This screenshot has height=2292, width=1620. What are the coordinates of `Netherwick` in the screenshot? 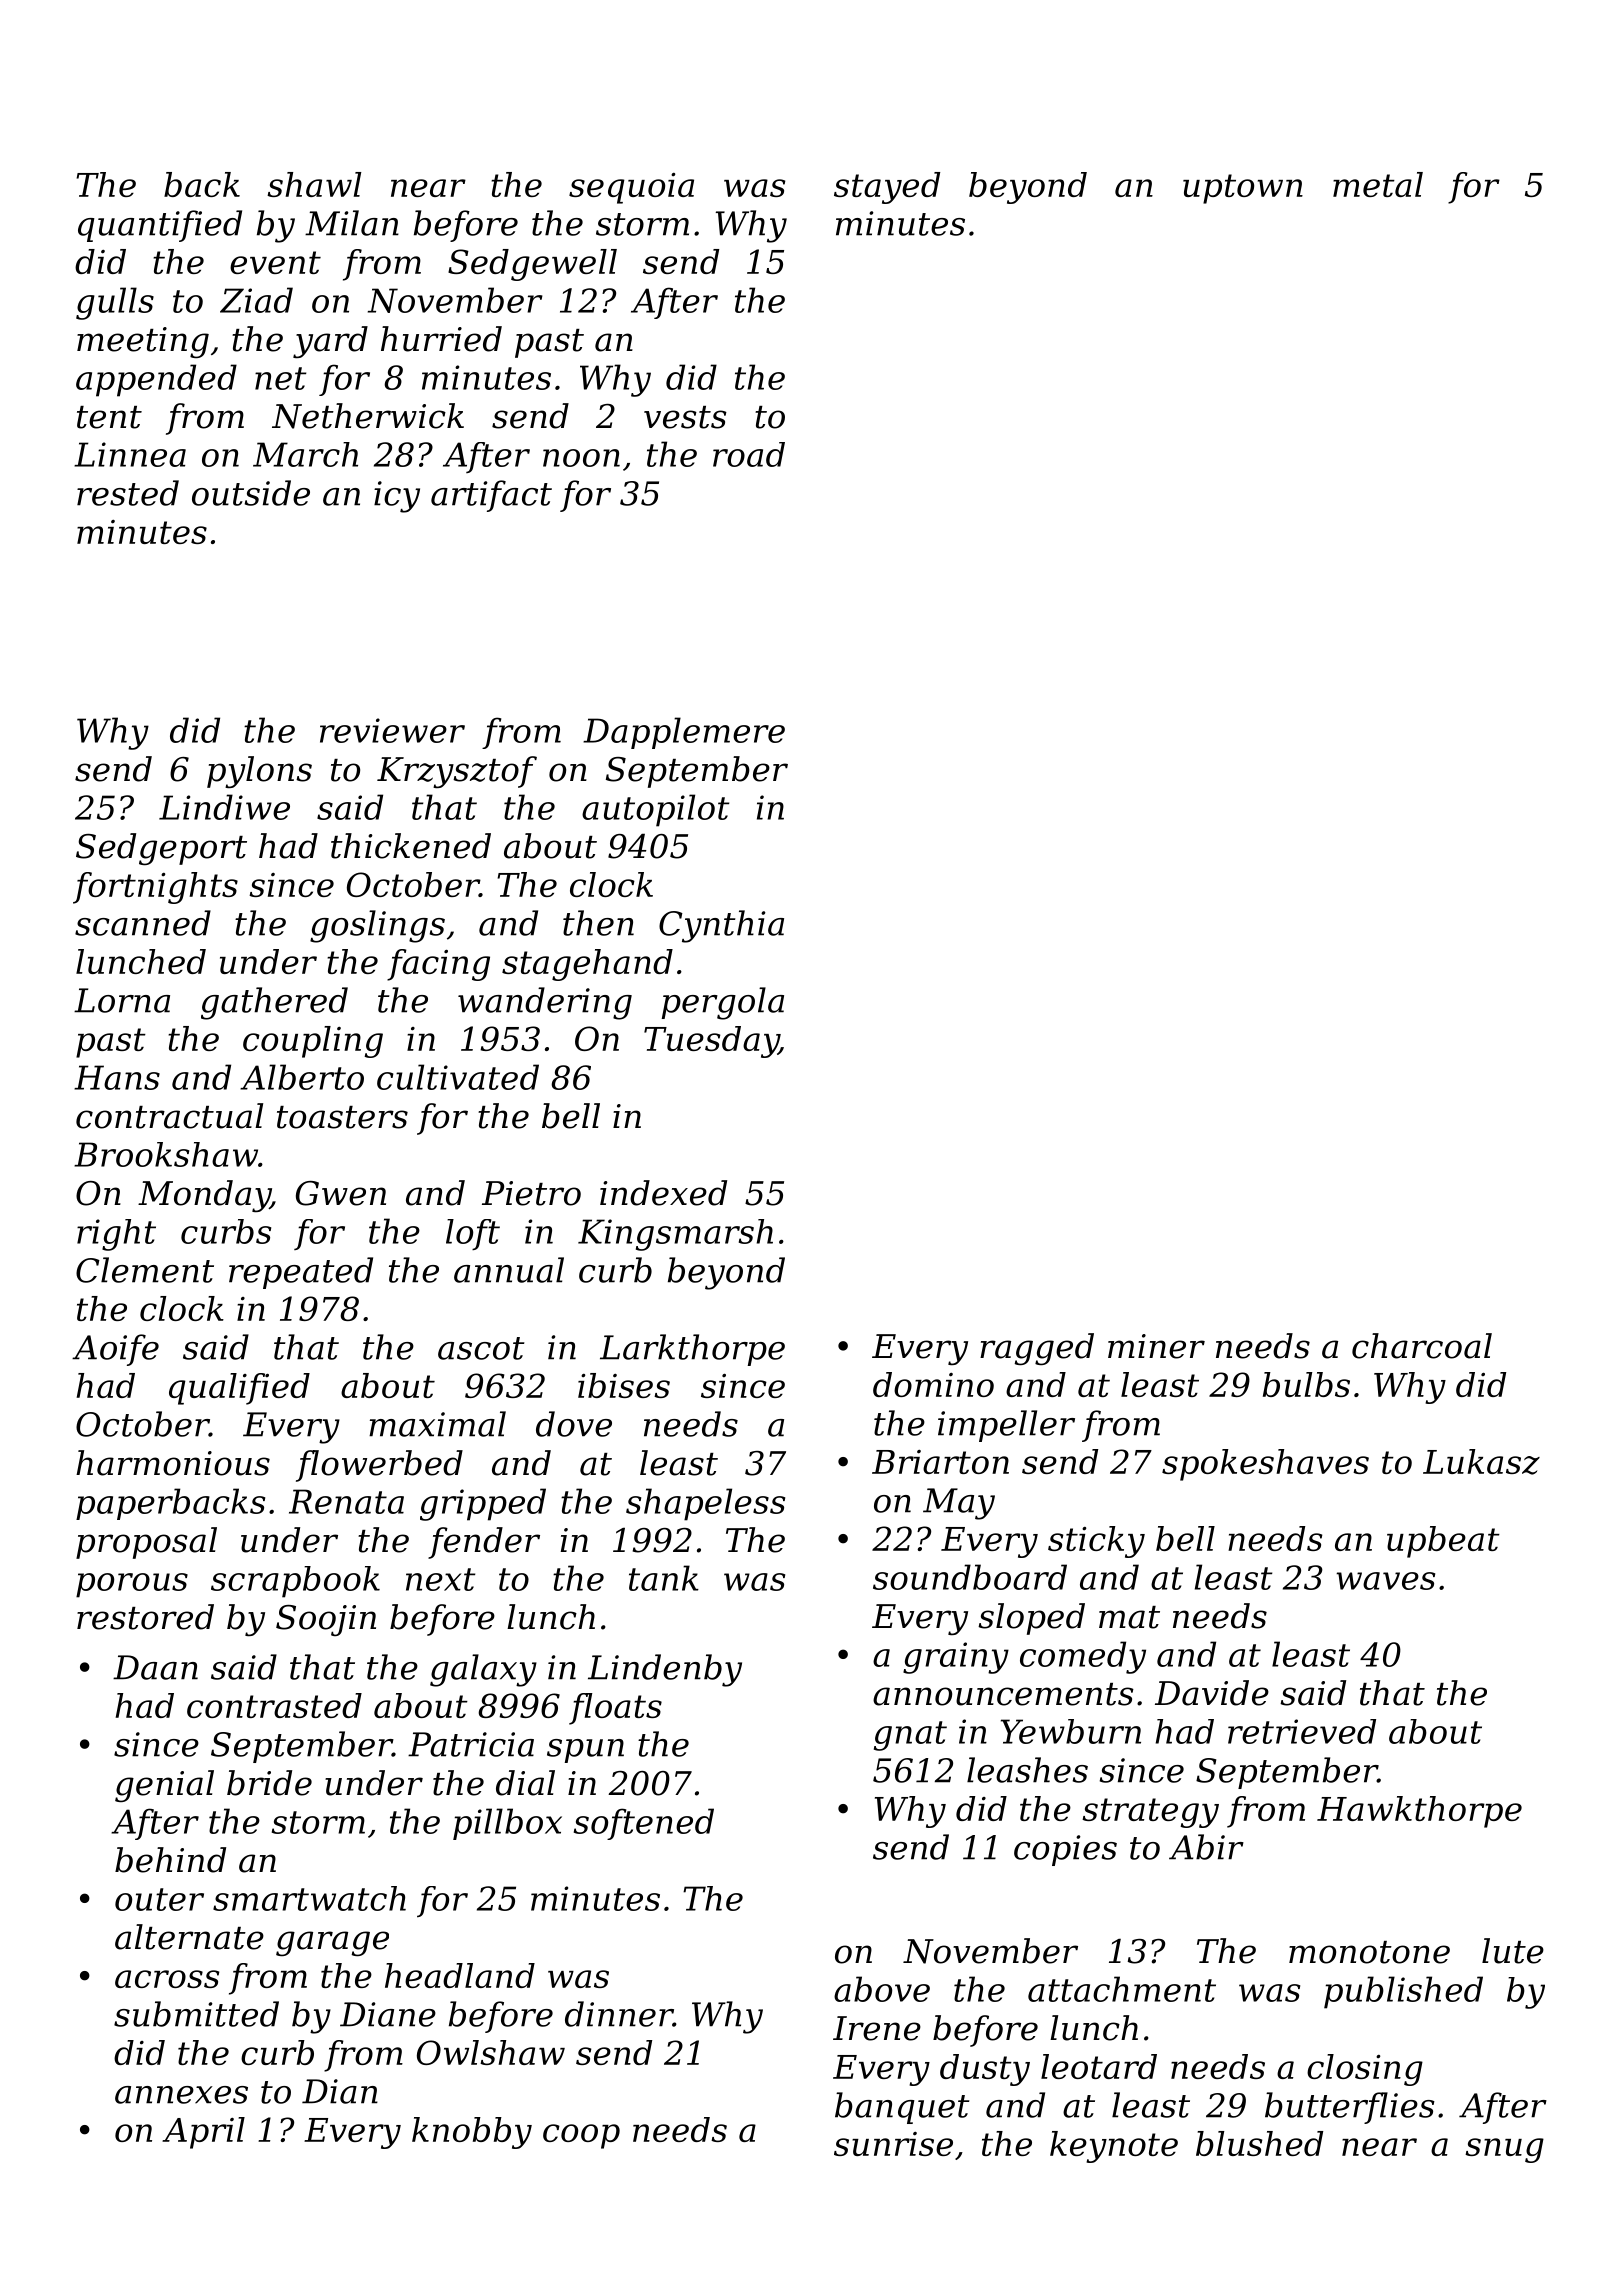 It's located at (368, 416).
